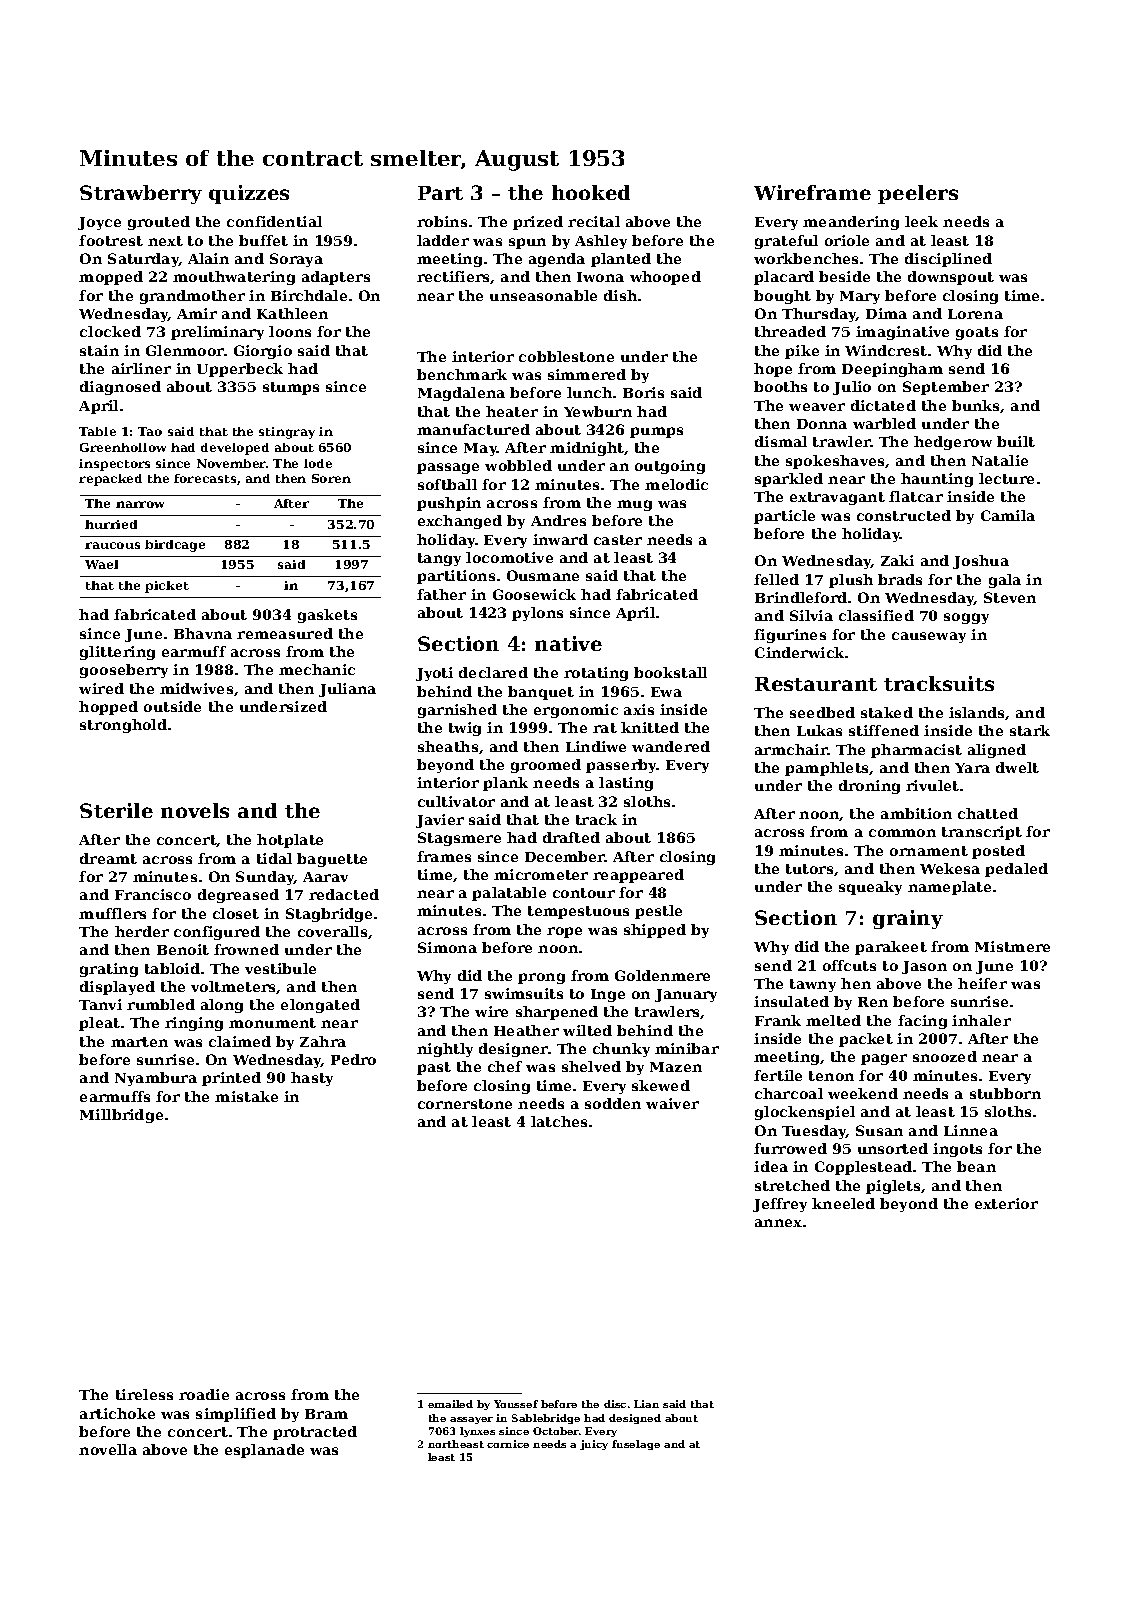 Image resolution: width=1136 pixels, height=1607 pixels. Describe the element at coordinates (264, 1451) in the page. I see `esplanade` at that location.
